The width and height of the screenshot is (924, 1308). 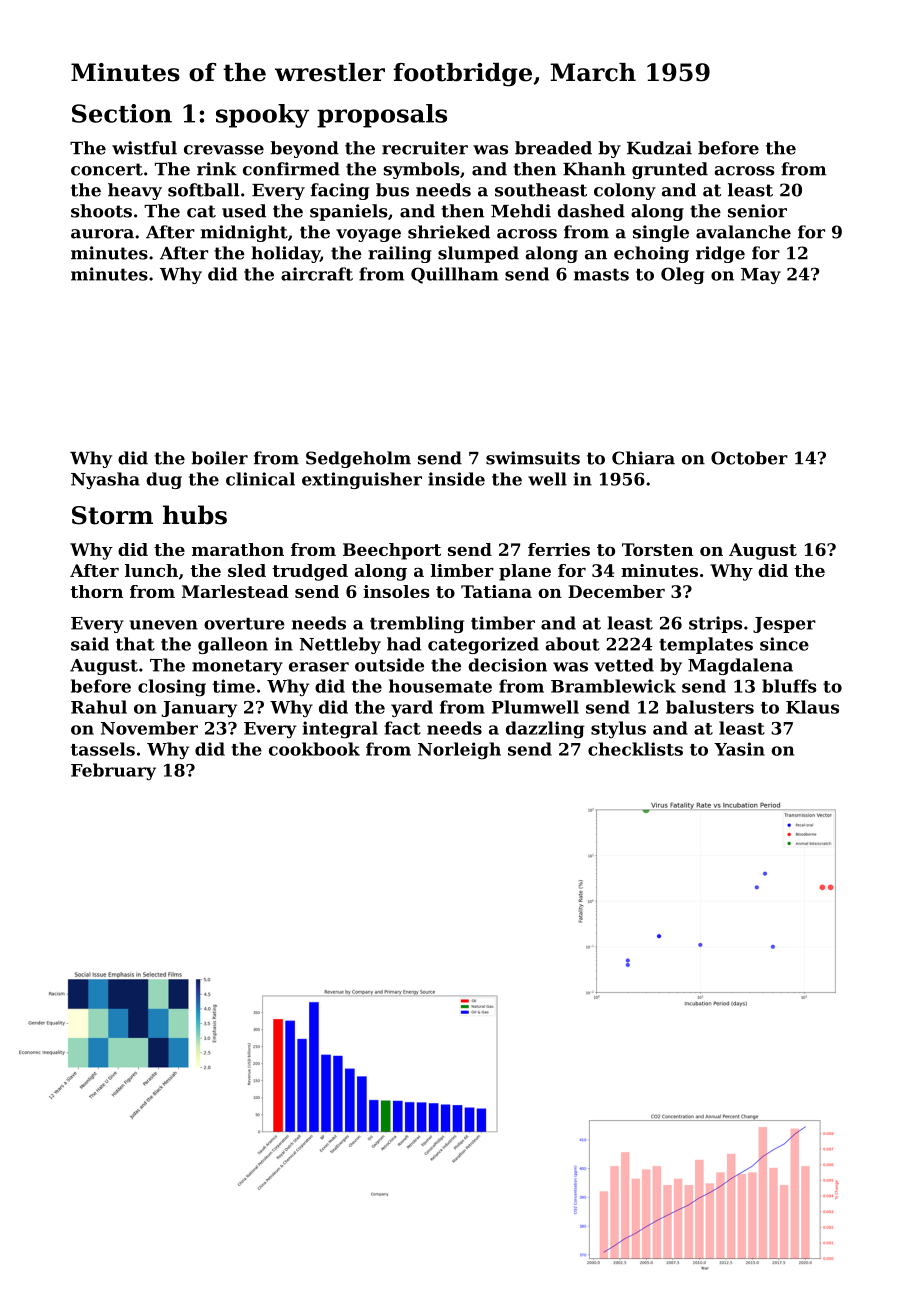 I want to click on decision, so click(x=507, y=665).
